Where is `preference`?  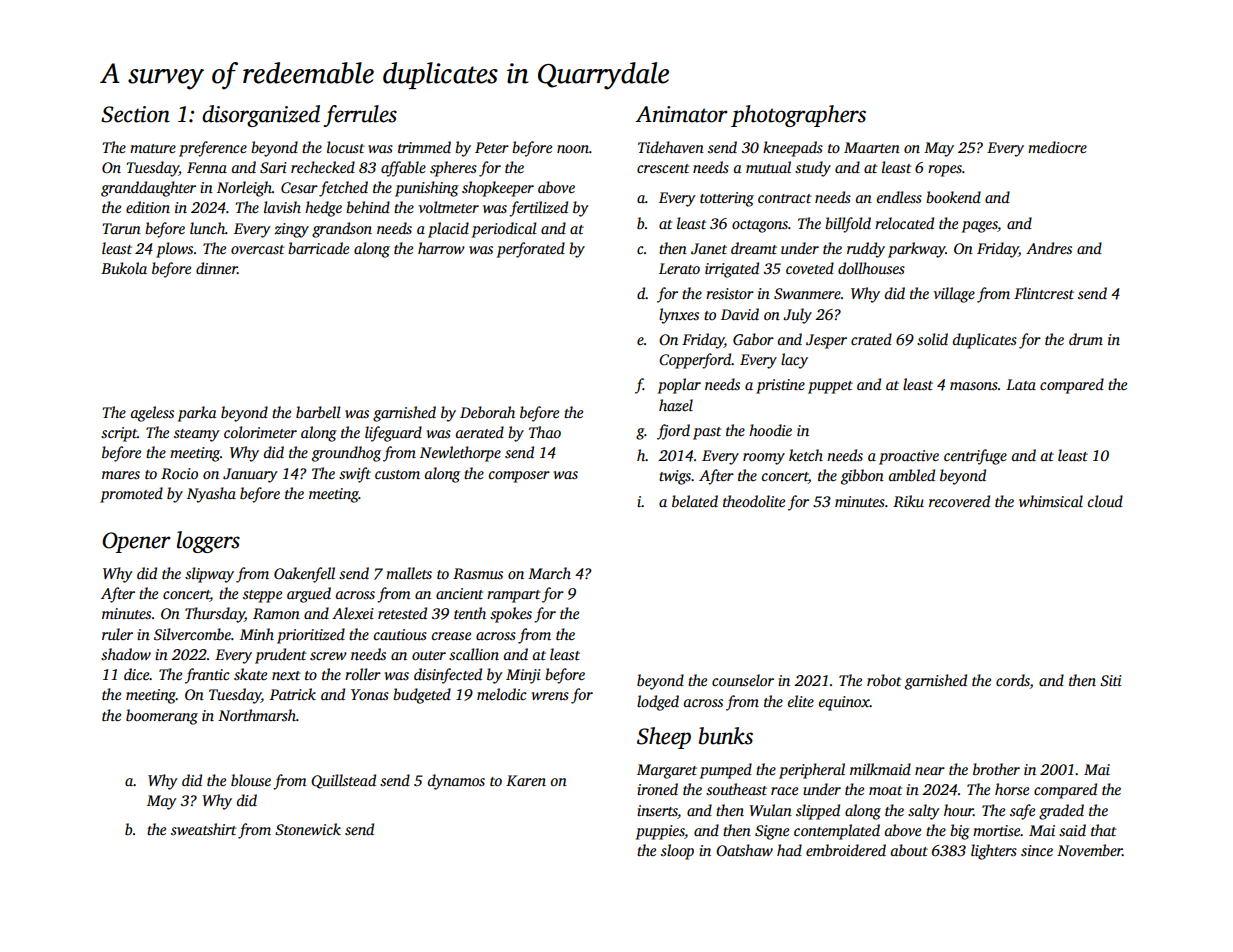 preference is located at coordinates (213, 149).
